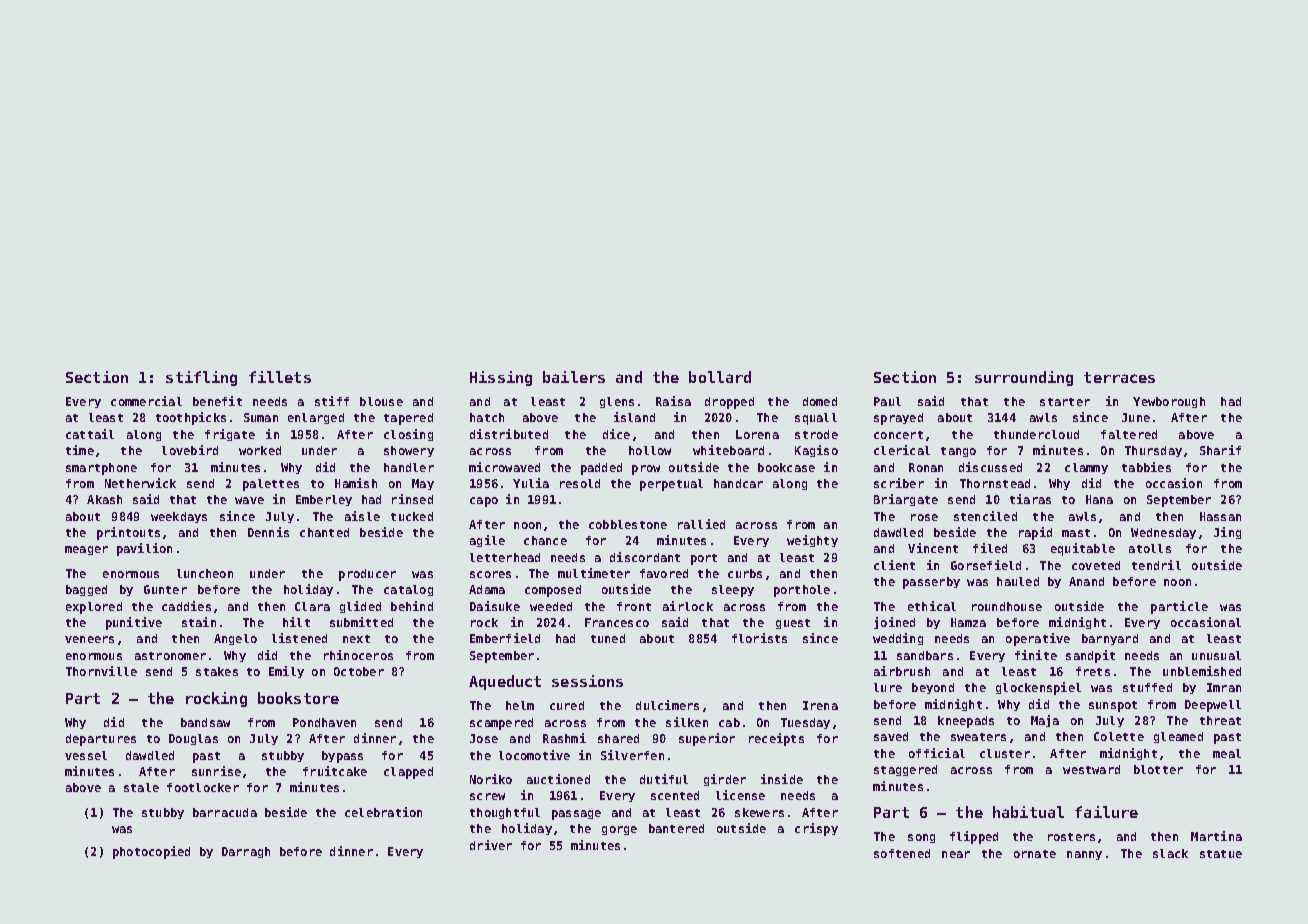 The width and height of the screenshot is (1308, 924). I want to click on producer, so click(367, 575).
